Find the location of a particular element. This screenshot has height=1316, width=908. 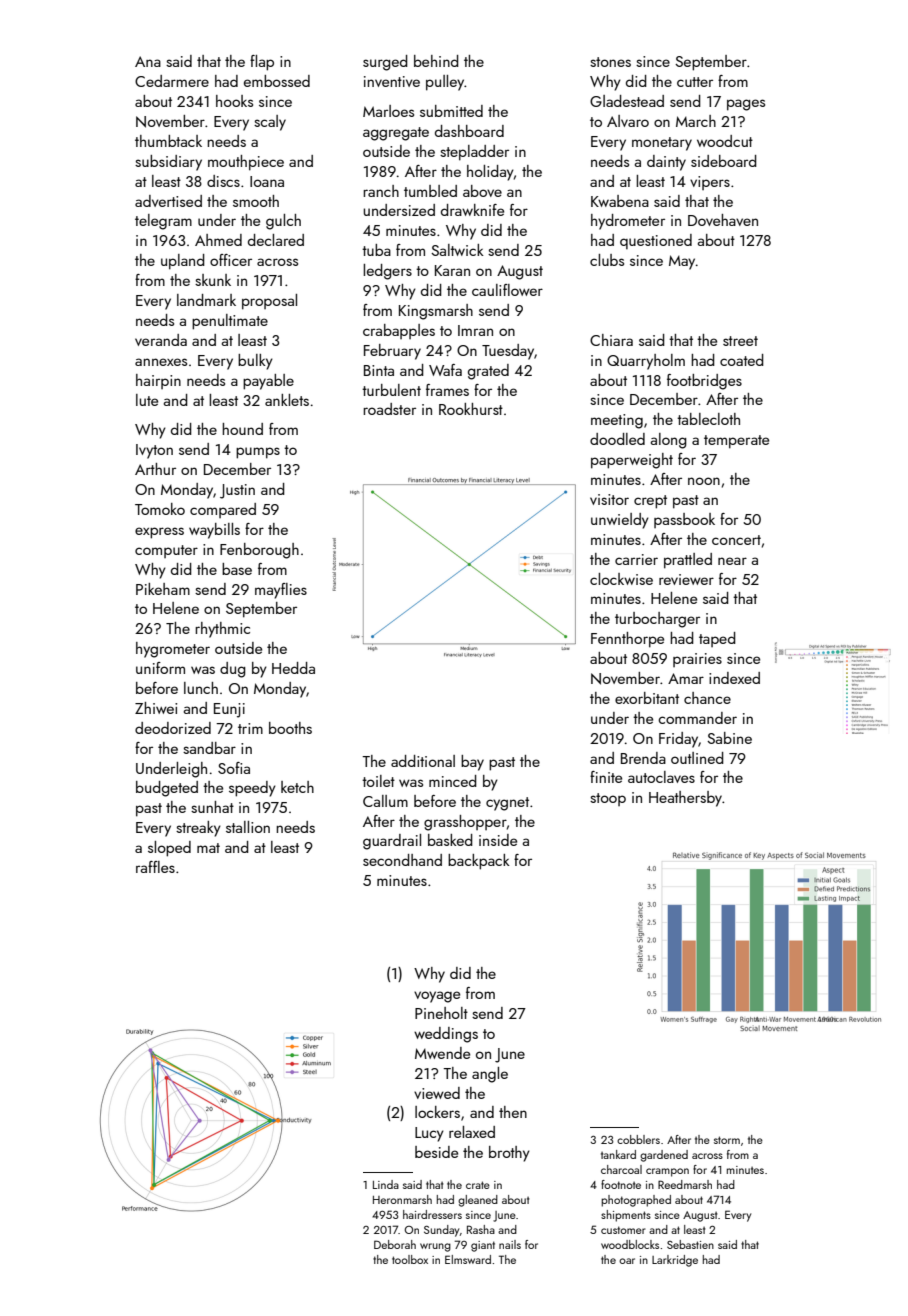

cutter is located at coordinates (695, 82).
